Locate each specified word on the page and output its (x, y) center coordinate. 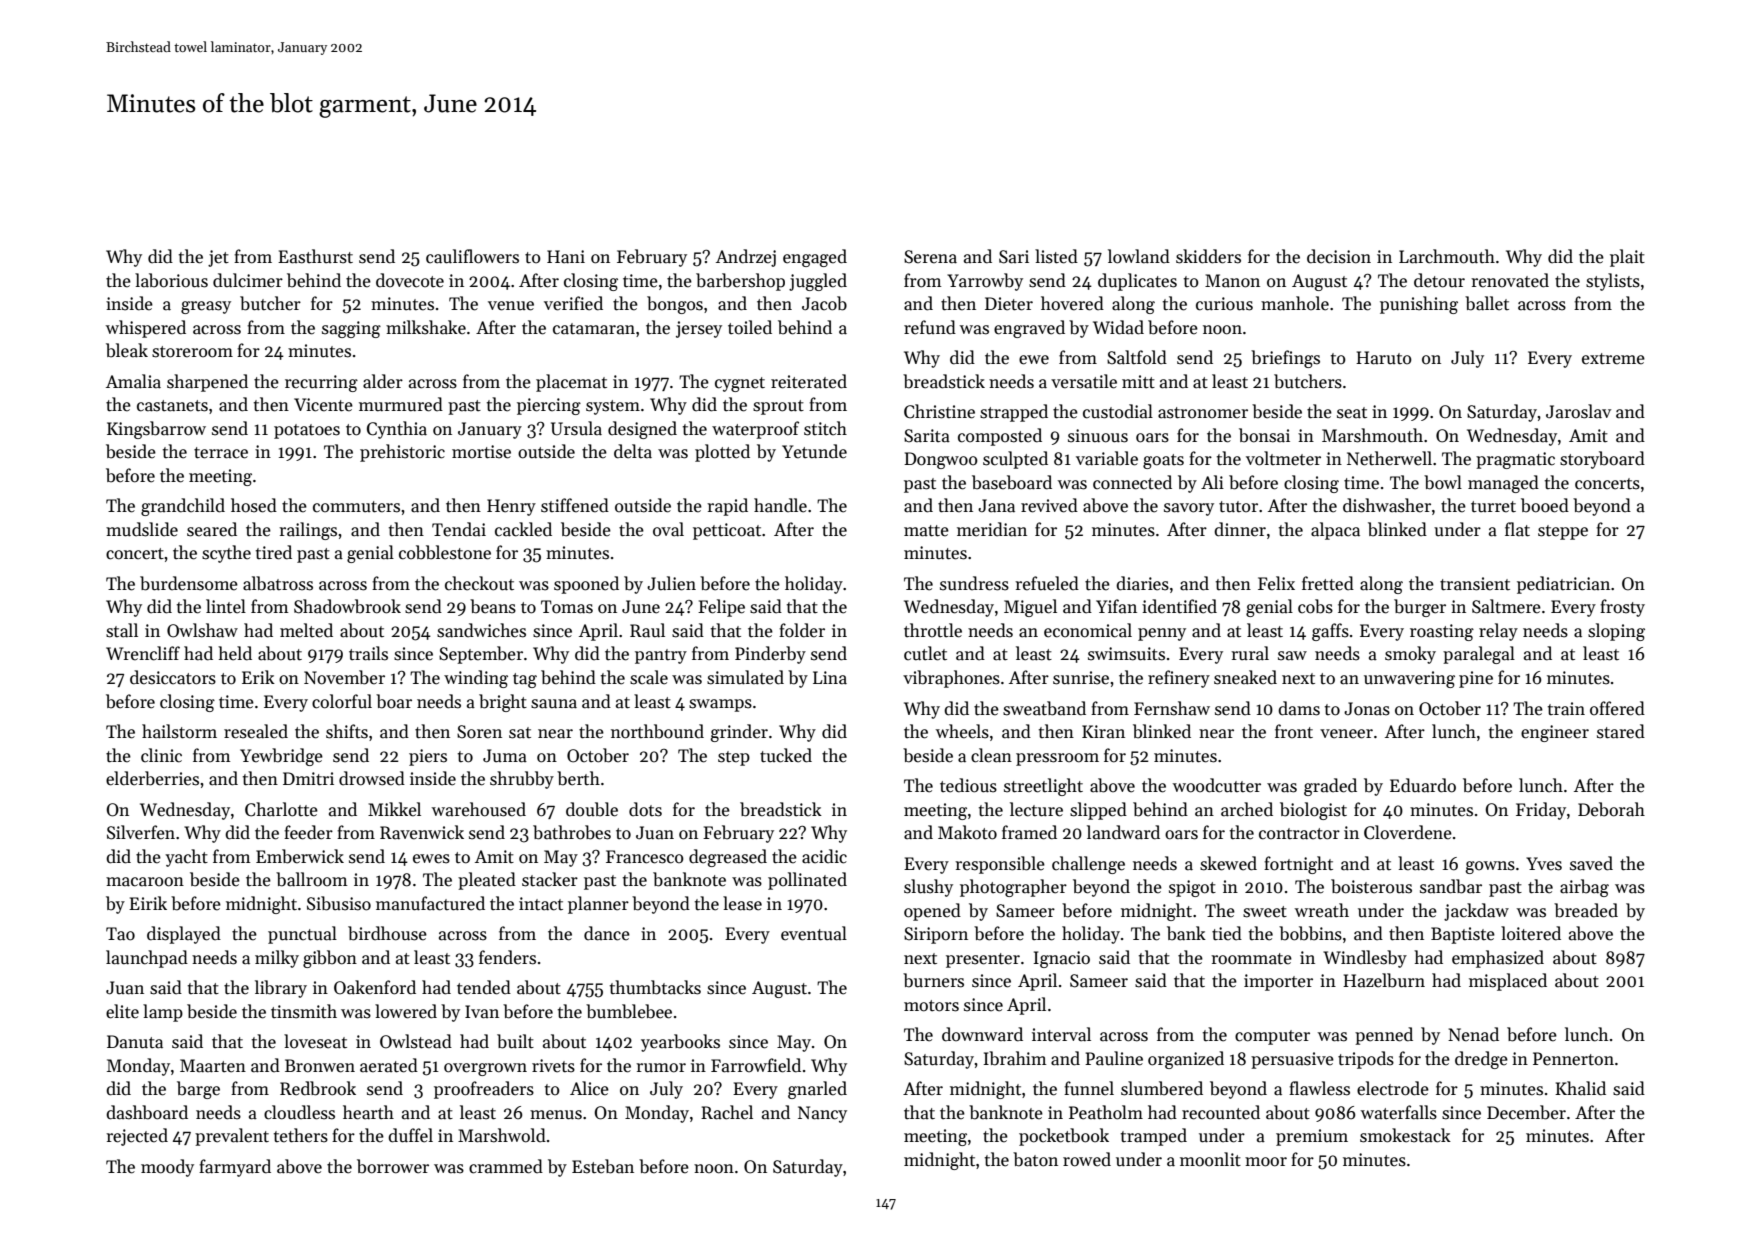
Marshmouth (1372, 435)
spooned (586, 585)
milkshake (426, 327)
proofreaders (484, 1090)
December (1526, 1112)
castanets (172, 406)
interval (1061, 1034)
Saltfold (1137, 357)
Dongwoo (941, 460)
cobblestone (445, 552)
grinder (739, 733)
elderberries (152, 778)
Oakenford (375, 987)
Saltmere (1506, 606)
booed (1545, 505)
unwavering (1409, 679)
